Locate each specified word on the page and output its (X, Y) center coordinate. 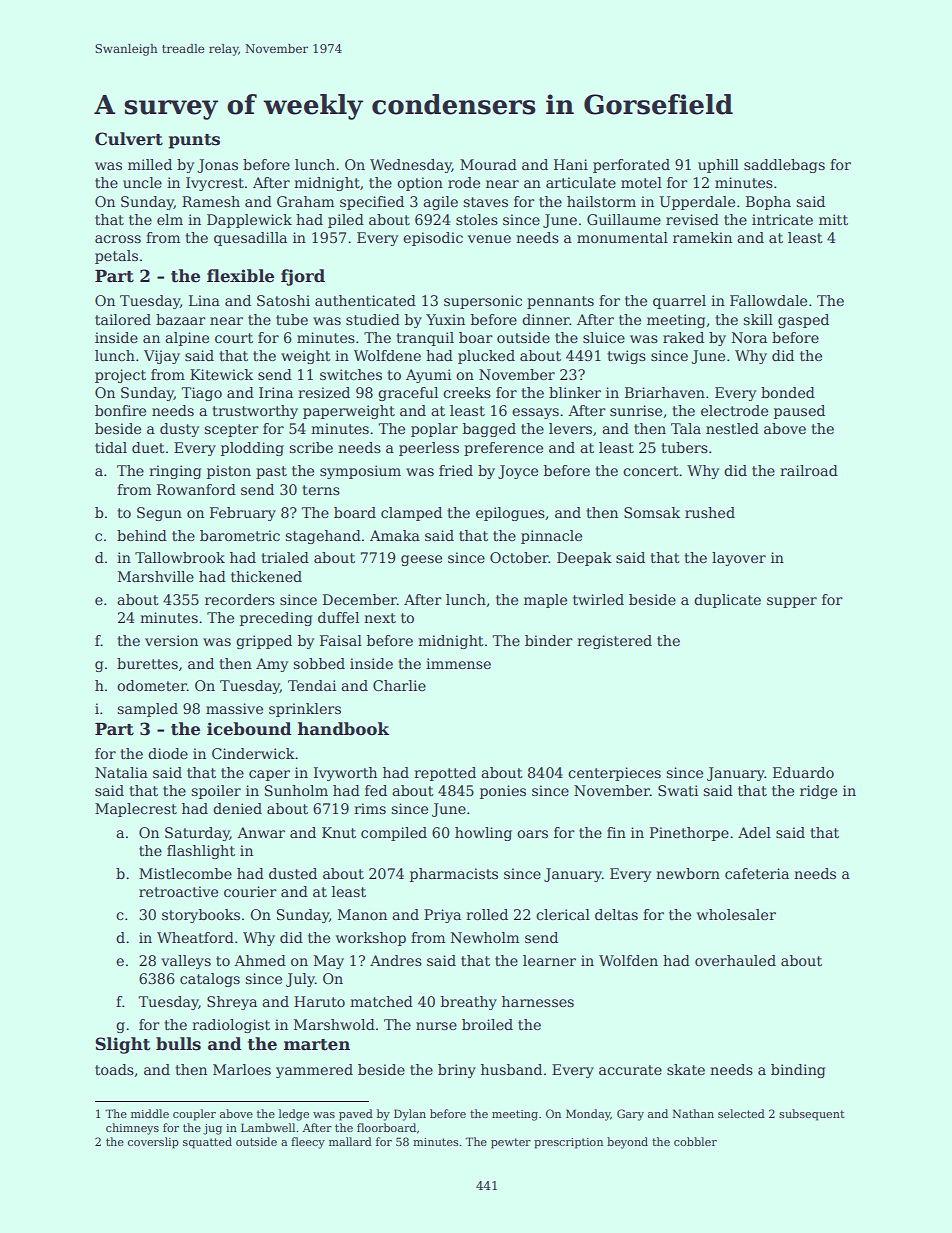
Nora (749, 337)
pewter (511, 1143)
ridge (818, 792)
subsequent (811, 1115)
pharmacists (454, 875)
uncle (142, 182)
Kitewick (221, 374)
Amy (272, 665)
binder (549, 640)
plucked (486, 357)
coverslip (153, 1143)
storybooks (201, 916)
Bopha (768, 203)
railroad (809, 470)
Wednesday (411, 166)
